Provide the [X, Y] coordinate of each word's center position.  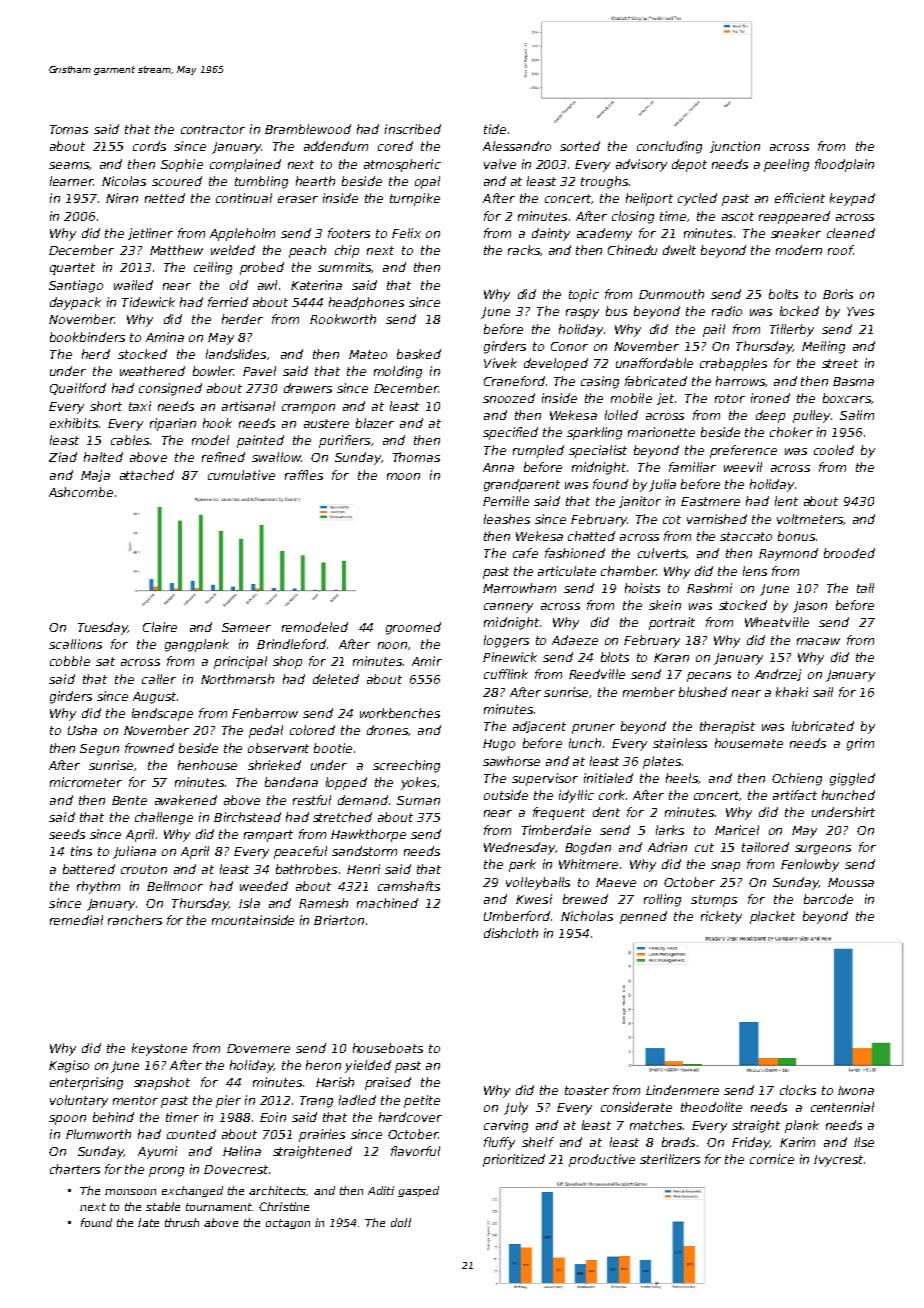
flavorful [415, 1151]
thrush [182, 1222]
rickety [721, 917]
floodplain [844, 165]
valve [500, 164]
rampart [268, 836]
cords [149, 146]
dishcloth [511, 933]
